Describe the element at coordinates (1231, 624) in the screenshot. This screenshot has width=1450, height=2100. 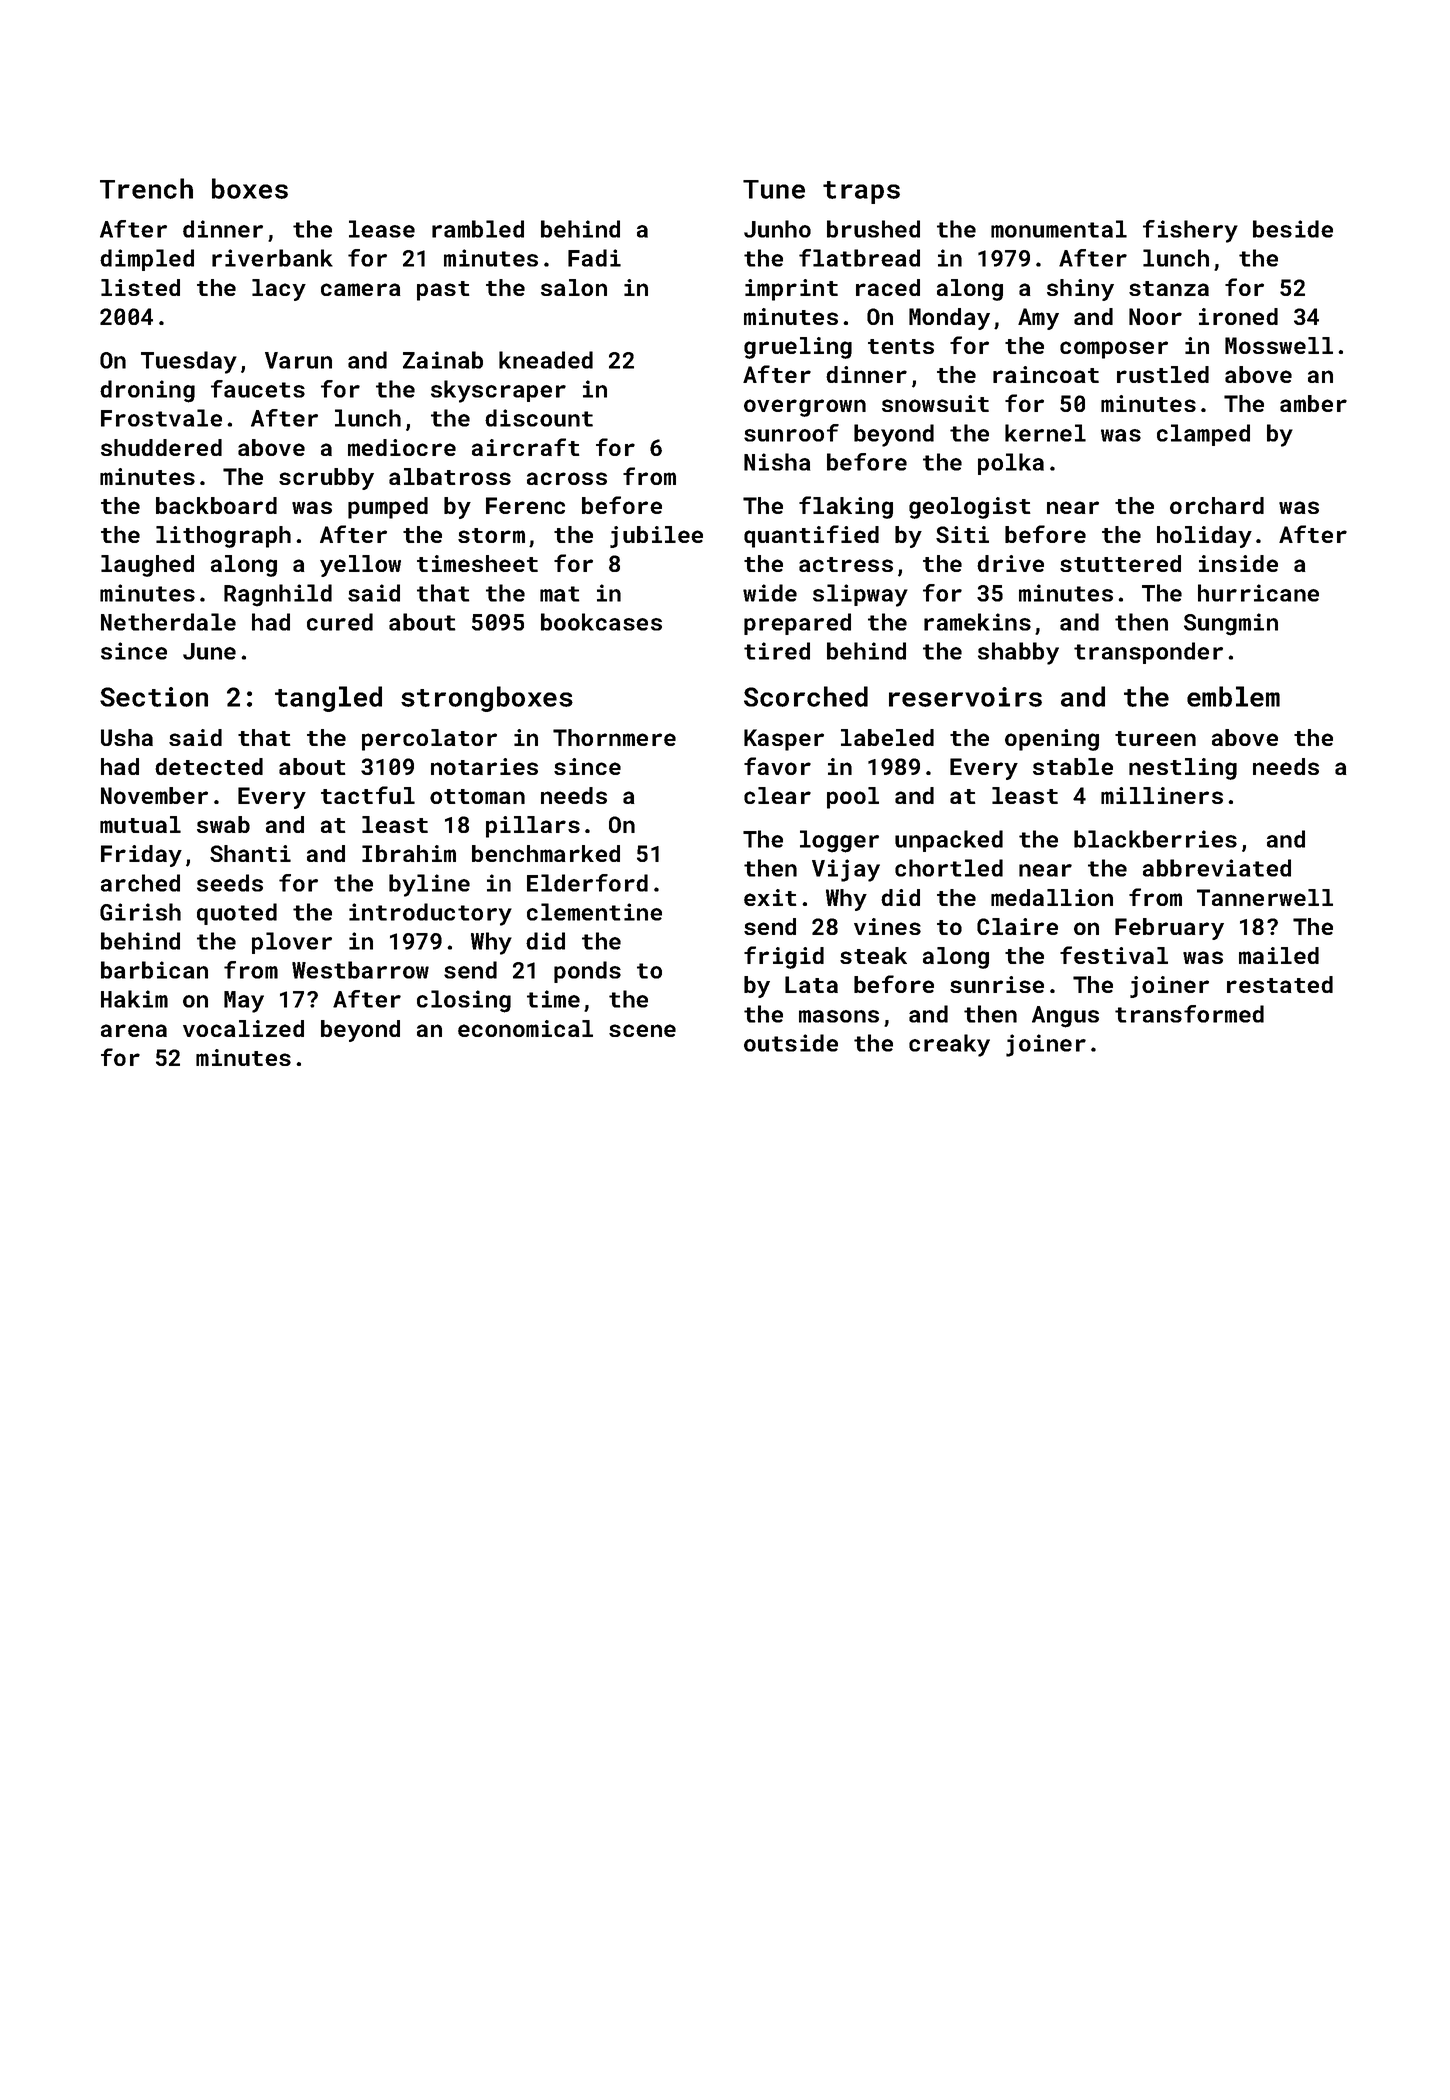
I see `Sungmin` at that location.
